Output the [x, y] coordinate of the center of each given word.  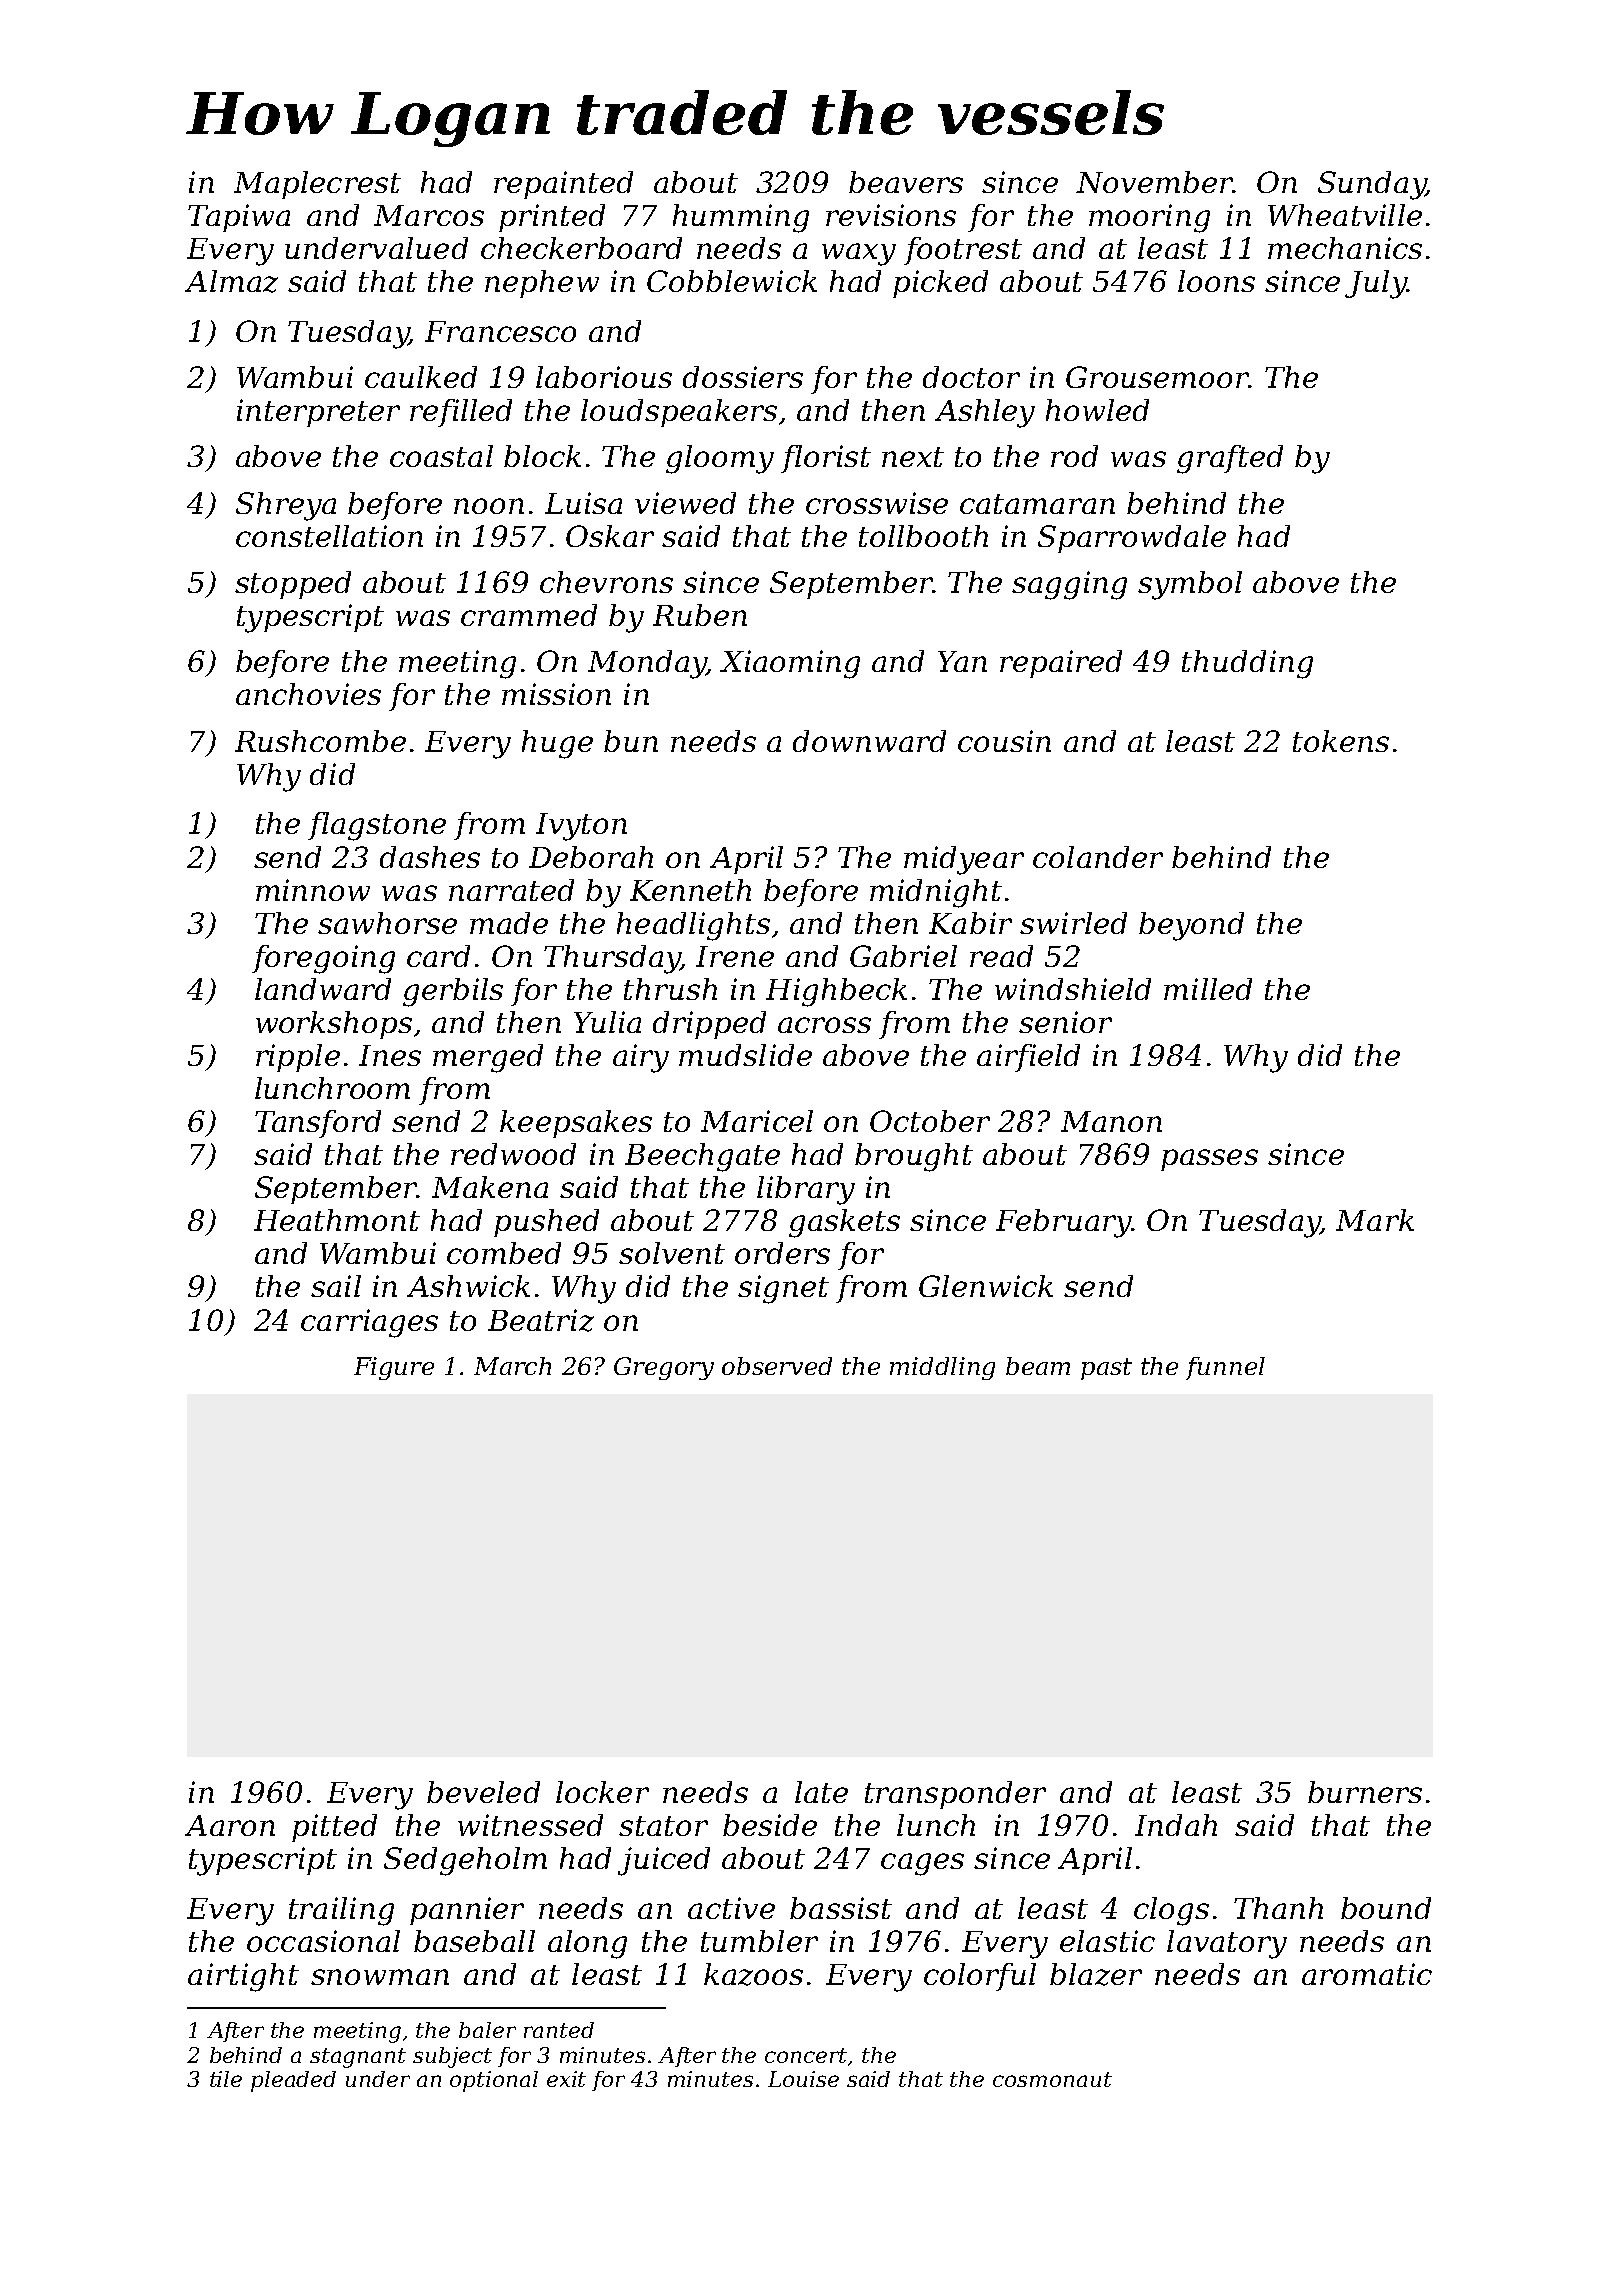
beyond [1191, 926]
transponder [955, 1795]
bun [631, 741]
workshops [334, 1025]
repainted [563, 185]
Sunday [1372, 185]
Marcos [429, 215]
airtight [243, 1977]
